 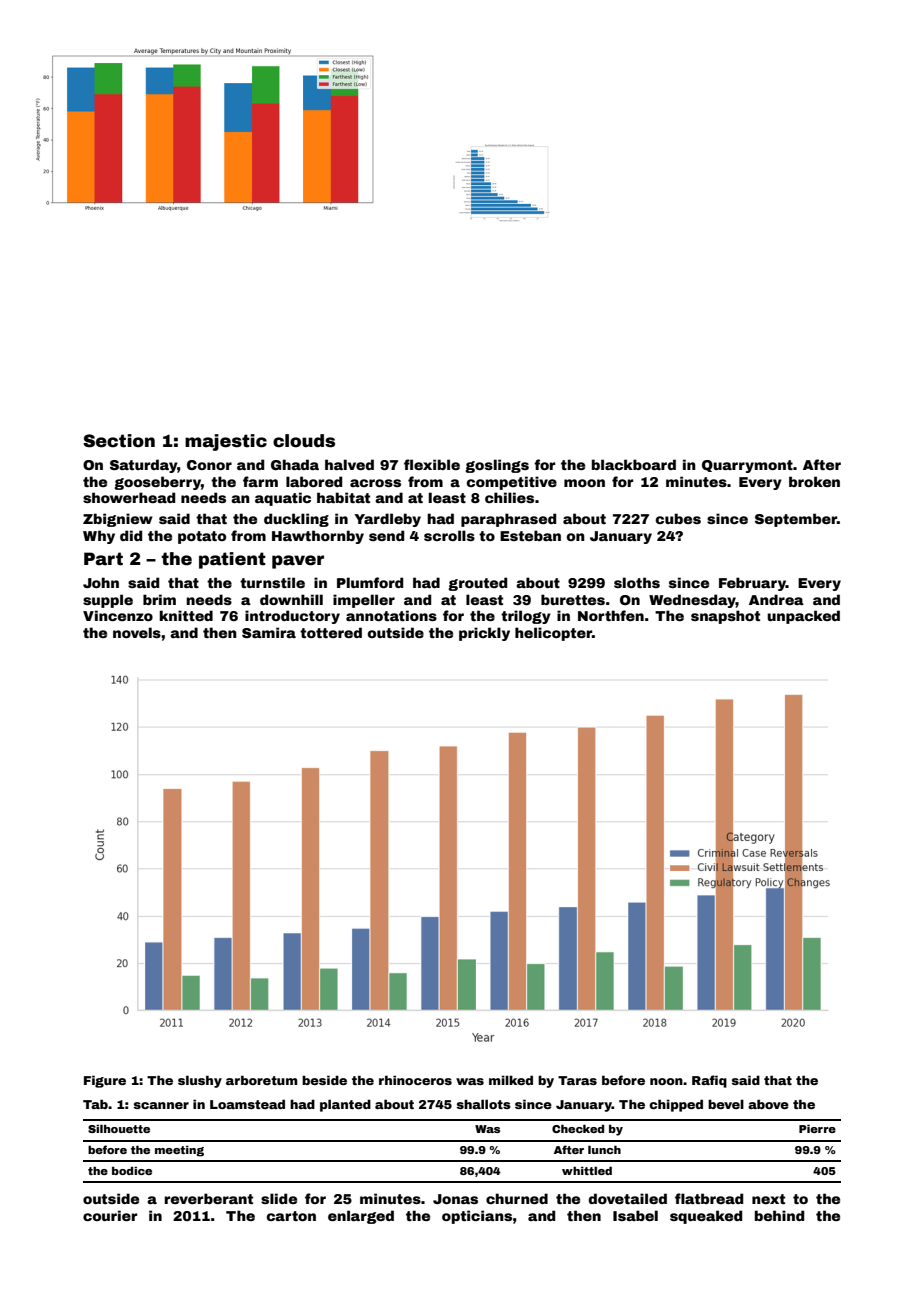 I want to click on send, so click(x=386, y=535).
